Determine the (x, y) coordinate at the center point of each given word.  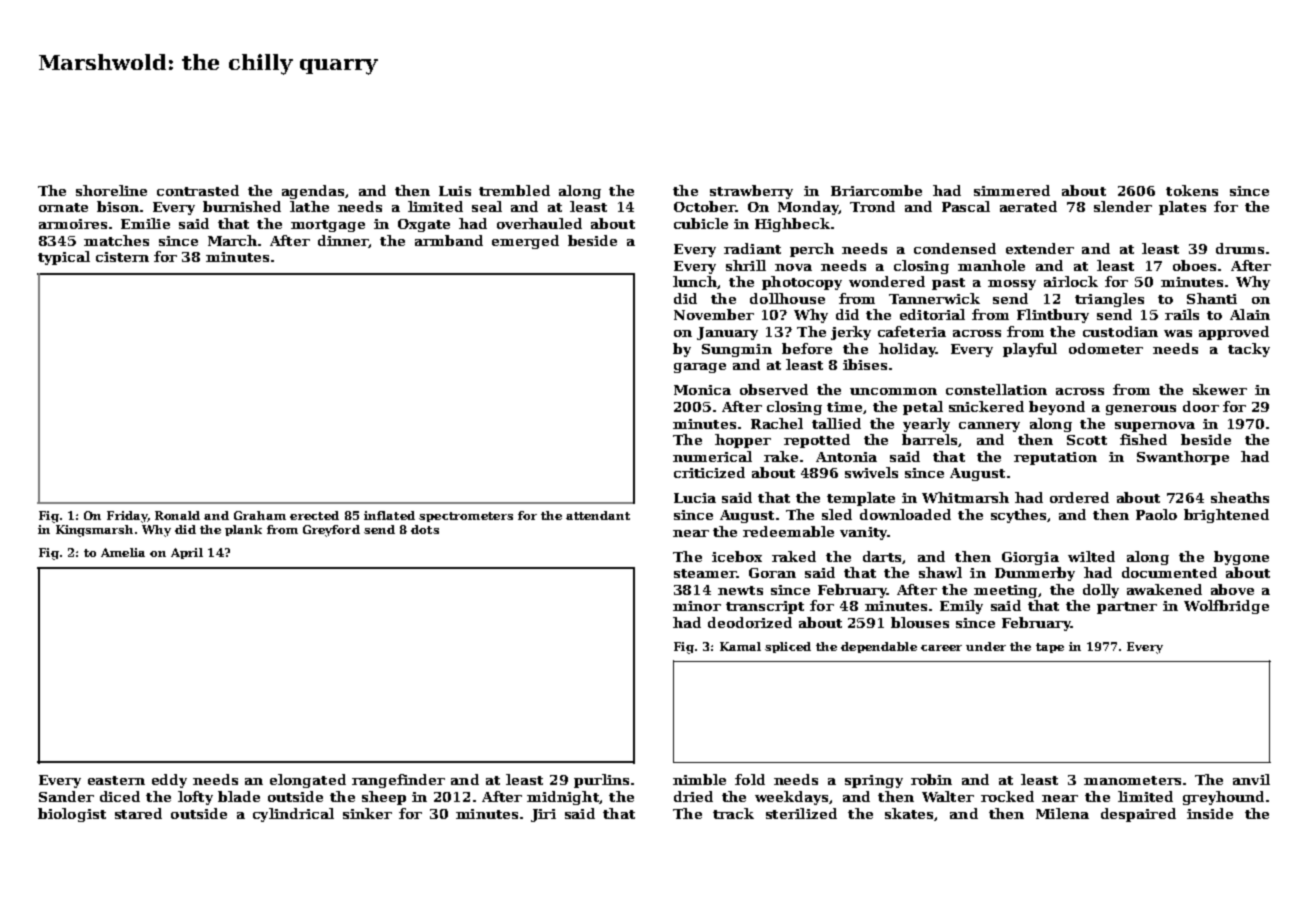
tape (1050, 648)
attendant (598, 515)
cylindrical (293, 815)
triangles (1109, 300)
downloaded (905, 514)
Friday (127, 517)
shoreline (111, 190)
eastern (116, 780)
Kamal (740, 646)
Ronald (177, 515)
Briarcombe (876, 190)
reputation (1055, 458)
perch (812, 250)
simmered (1012, 190)
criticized (709, 472)
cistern (122, 257)
